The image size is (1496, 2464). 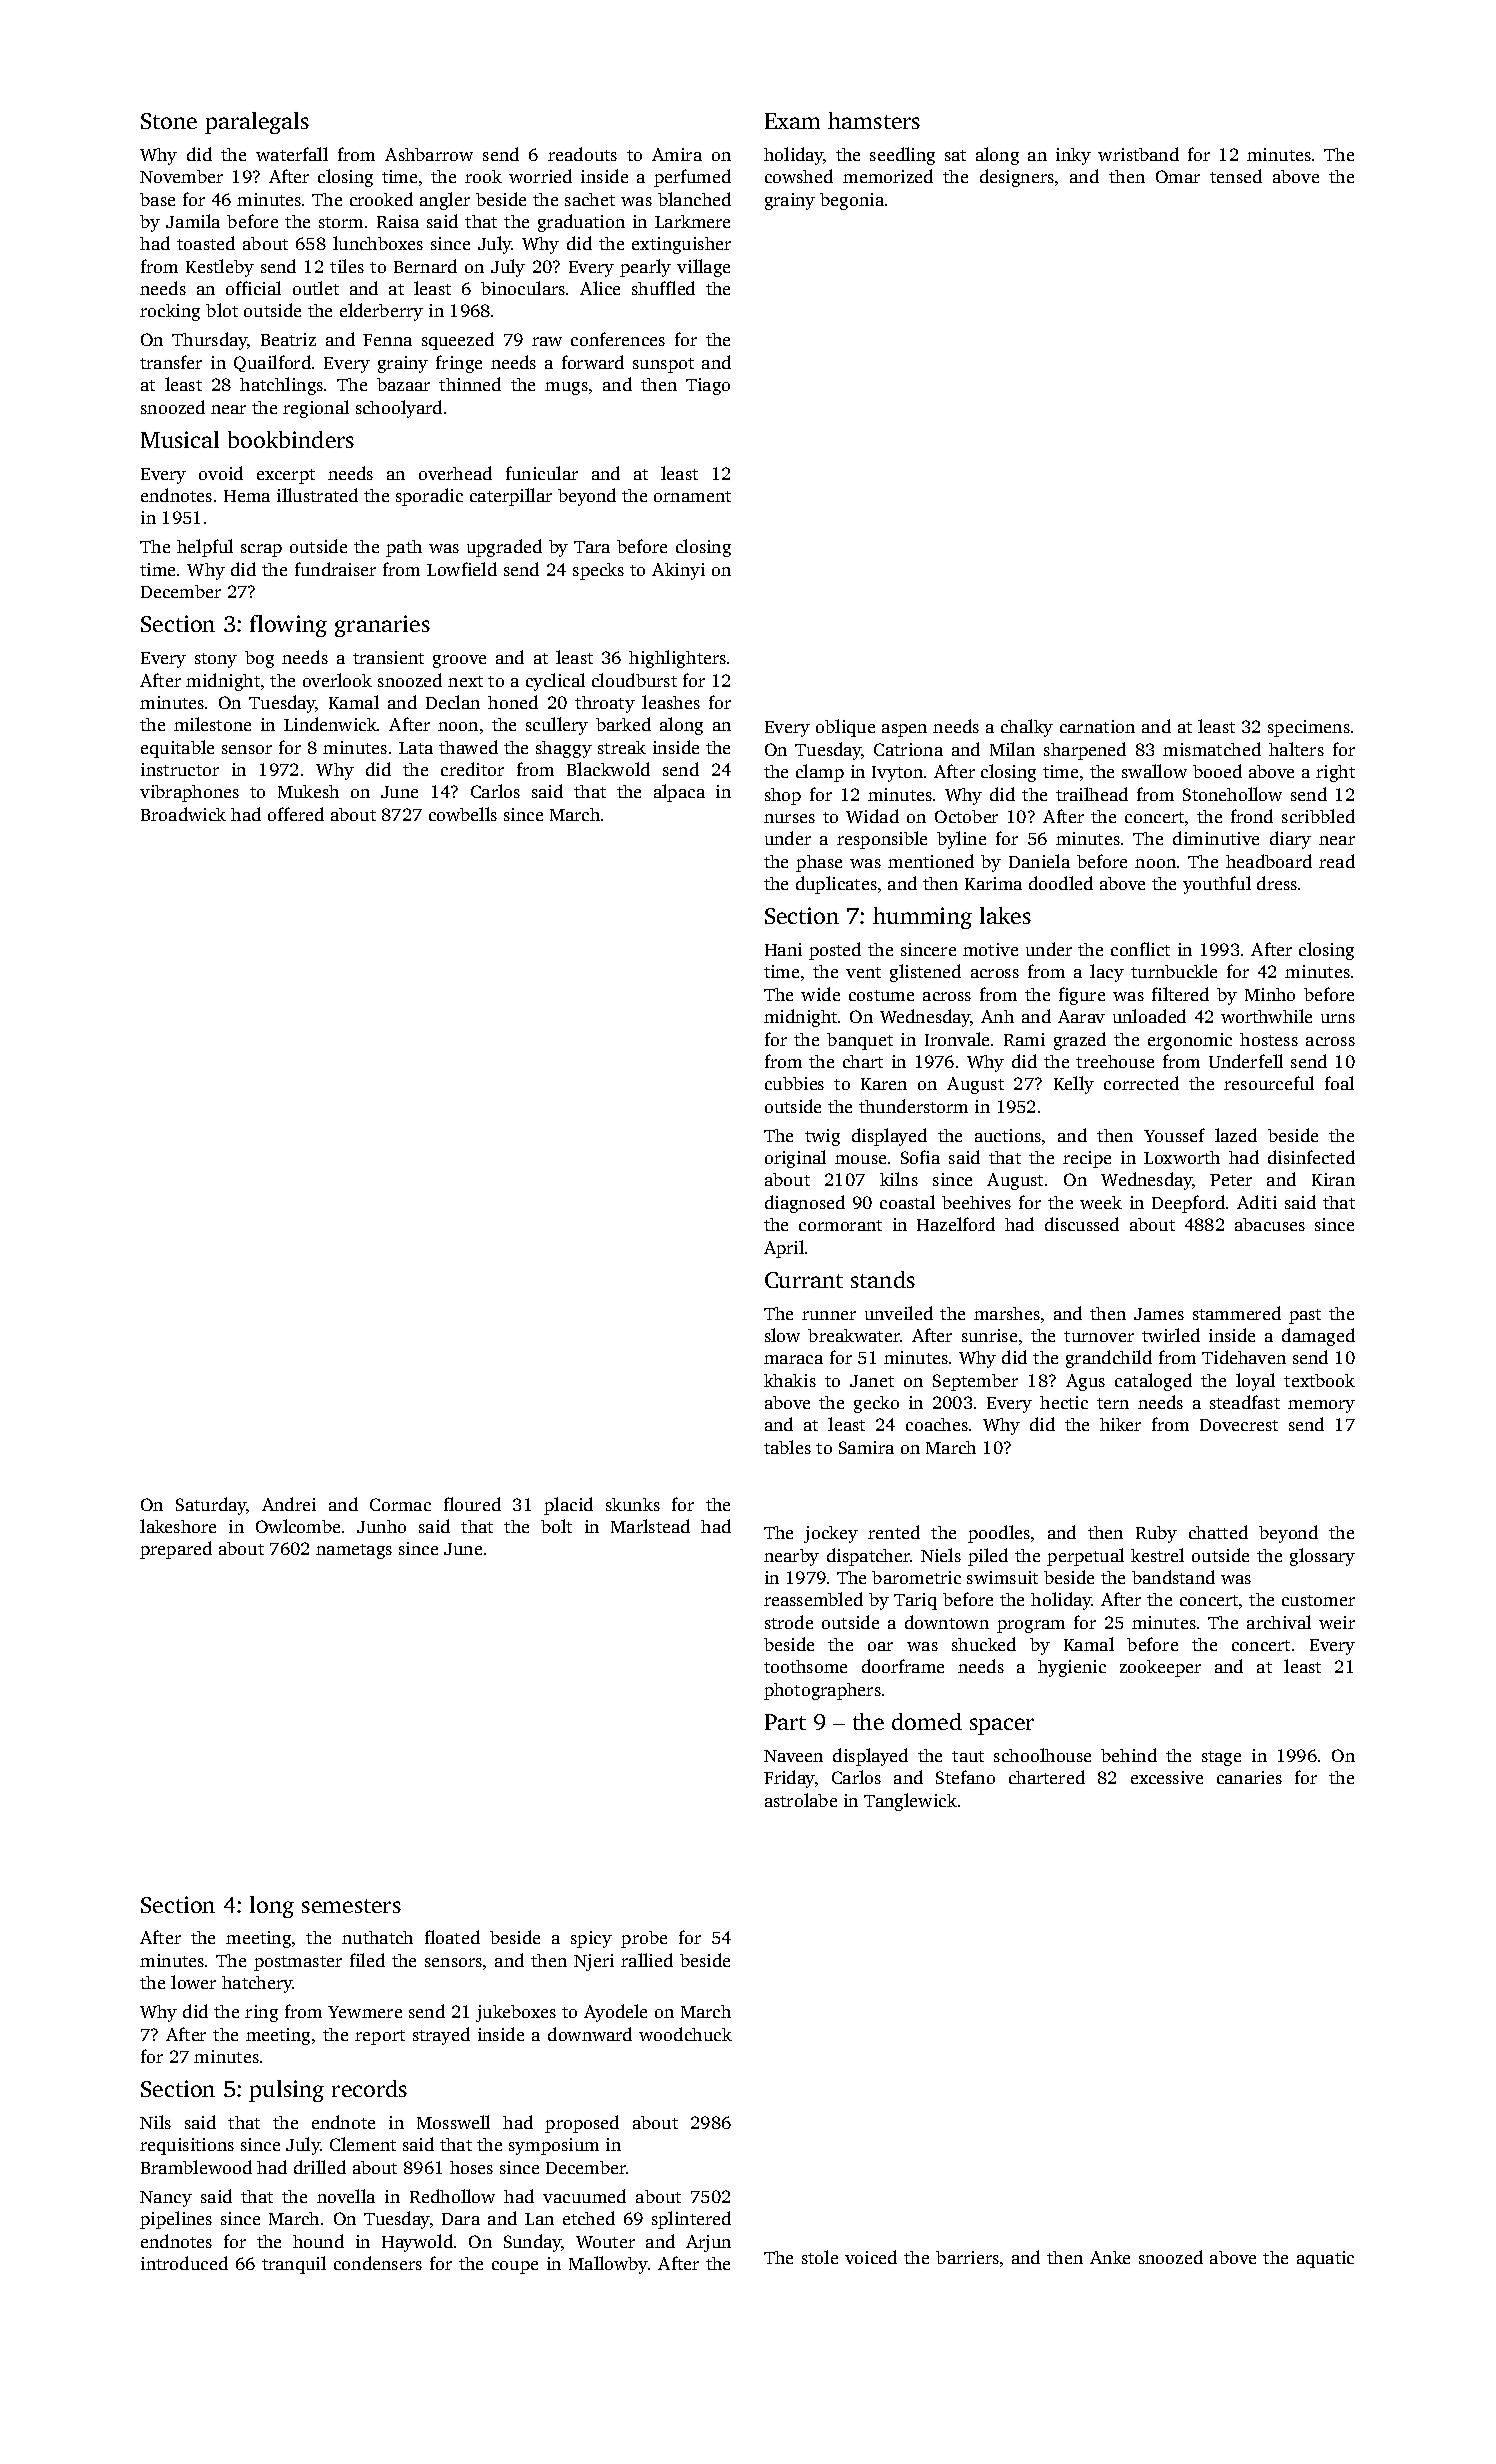 What do you see at coordinates (171, 362) in the page?
I see `transfer` at bounding box center [171, 362].
